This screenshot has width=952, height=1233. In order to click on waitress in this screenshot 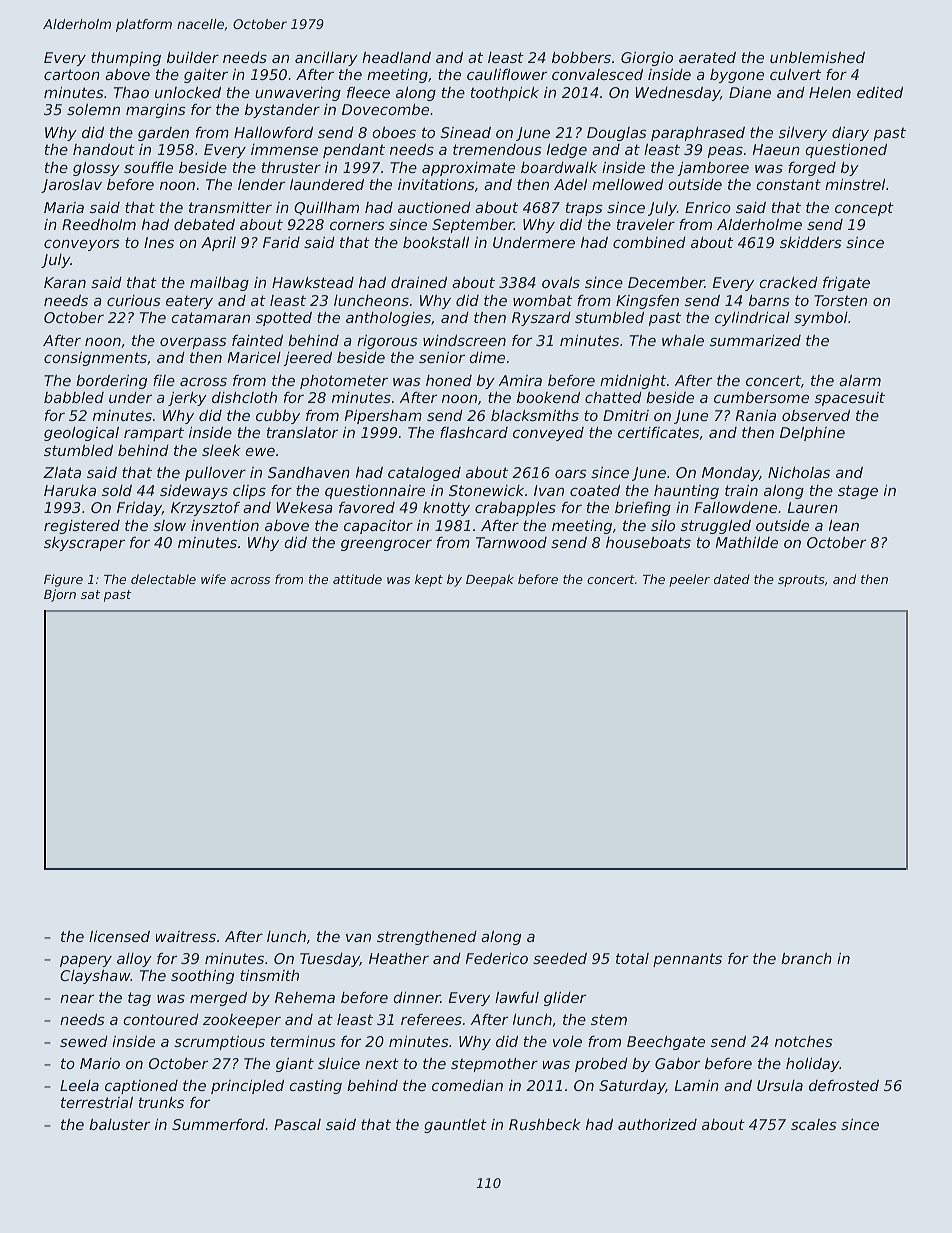, I will do `click(186, 936)`.
